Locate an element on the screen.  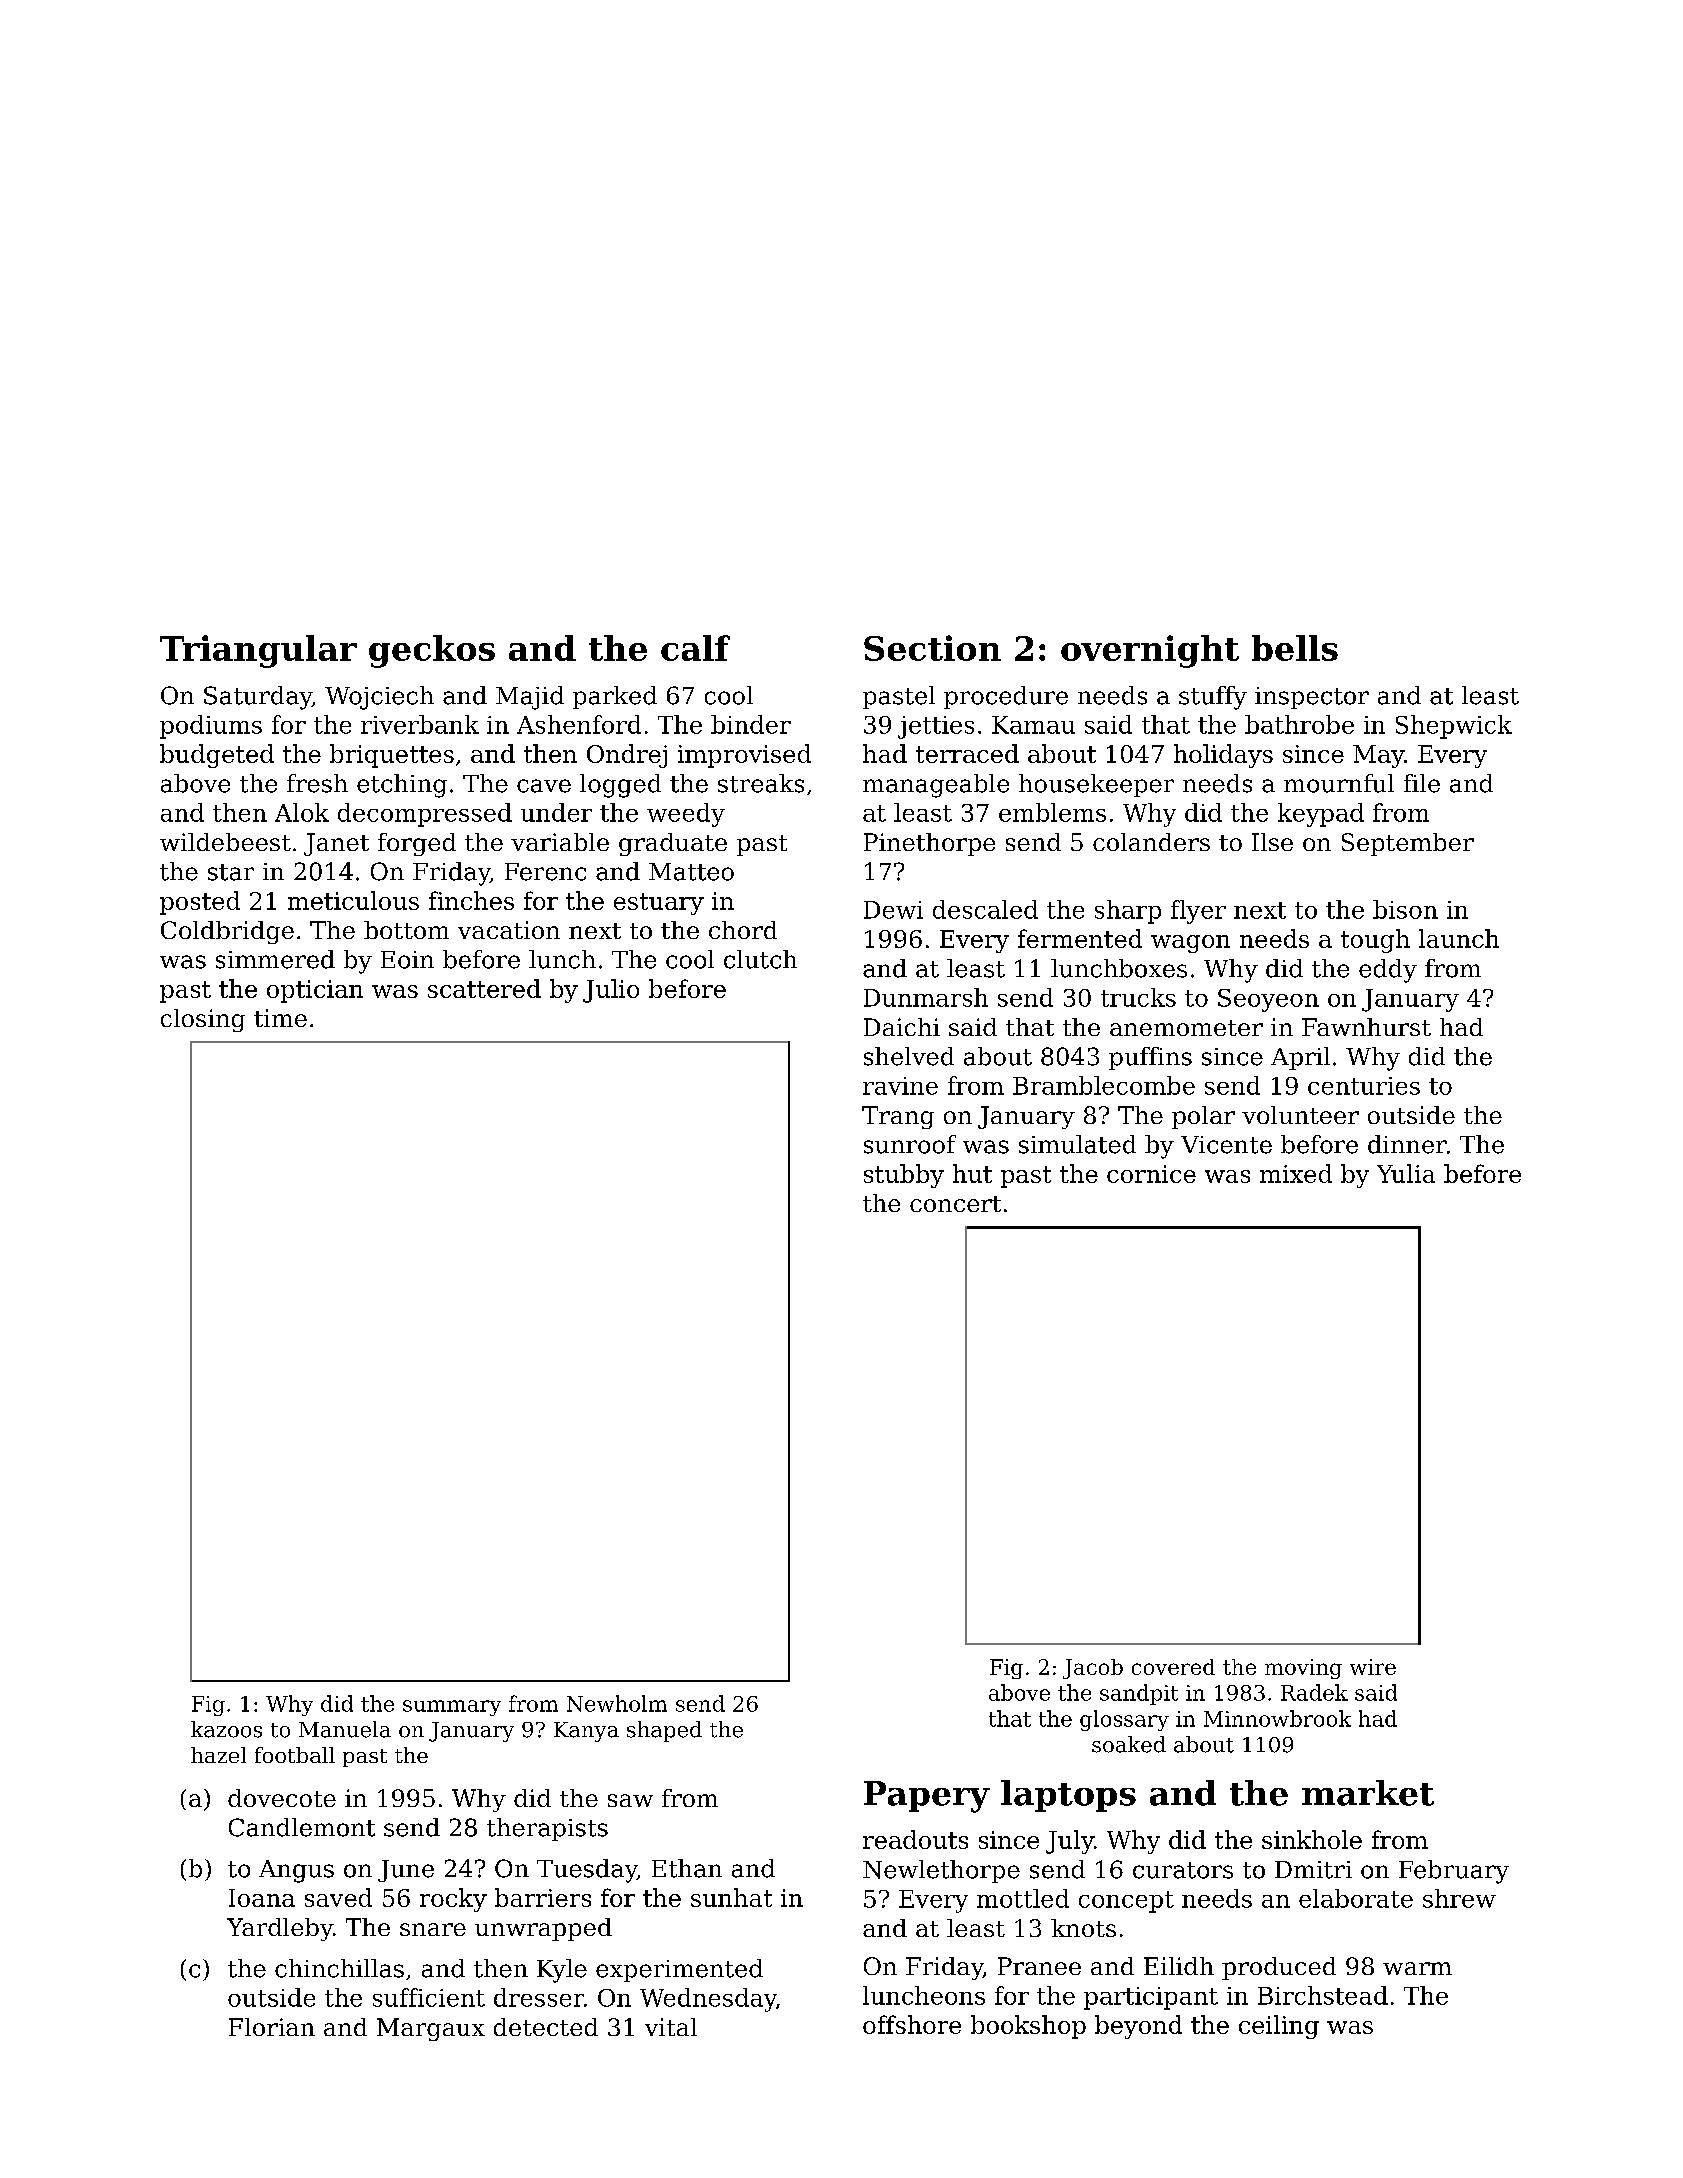
Florian is located at coordinates (272, 2027).
